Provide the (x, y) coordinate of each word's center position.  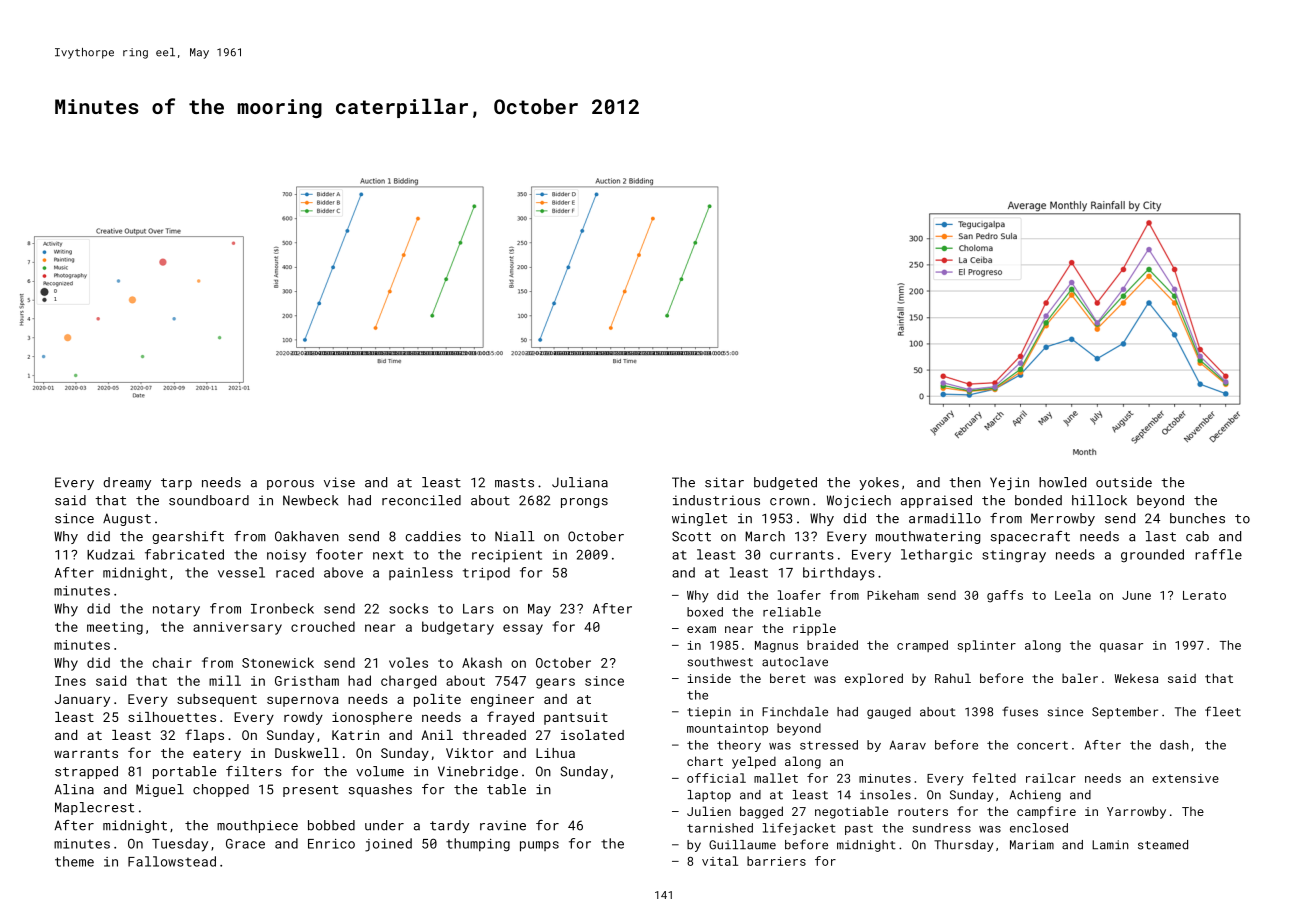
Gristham (307, 680)
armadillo (945, 518)
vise (339, 482)
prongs (584, 503)
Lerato (1204, 595)
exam (701, 629)
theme (74, 861)
